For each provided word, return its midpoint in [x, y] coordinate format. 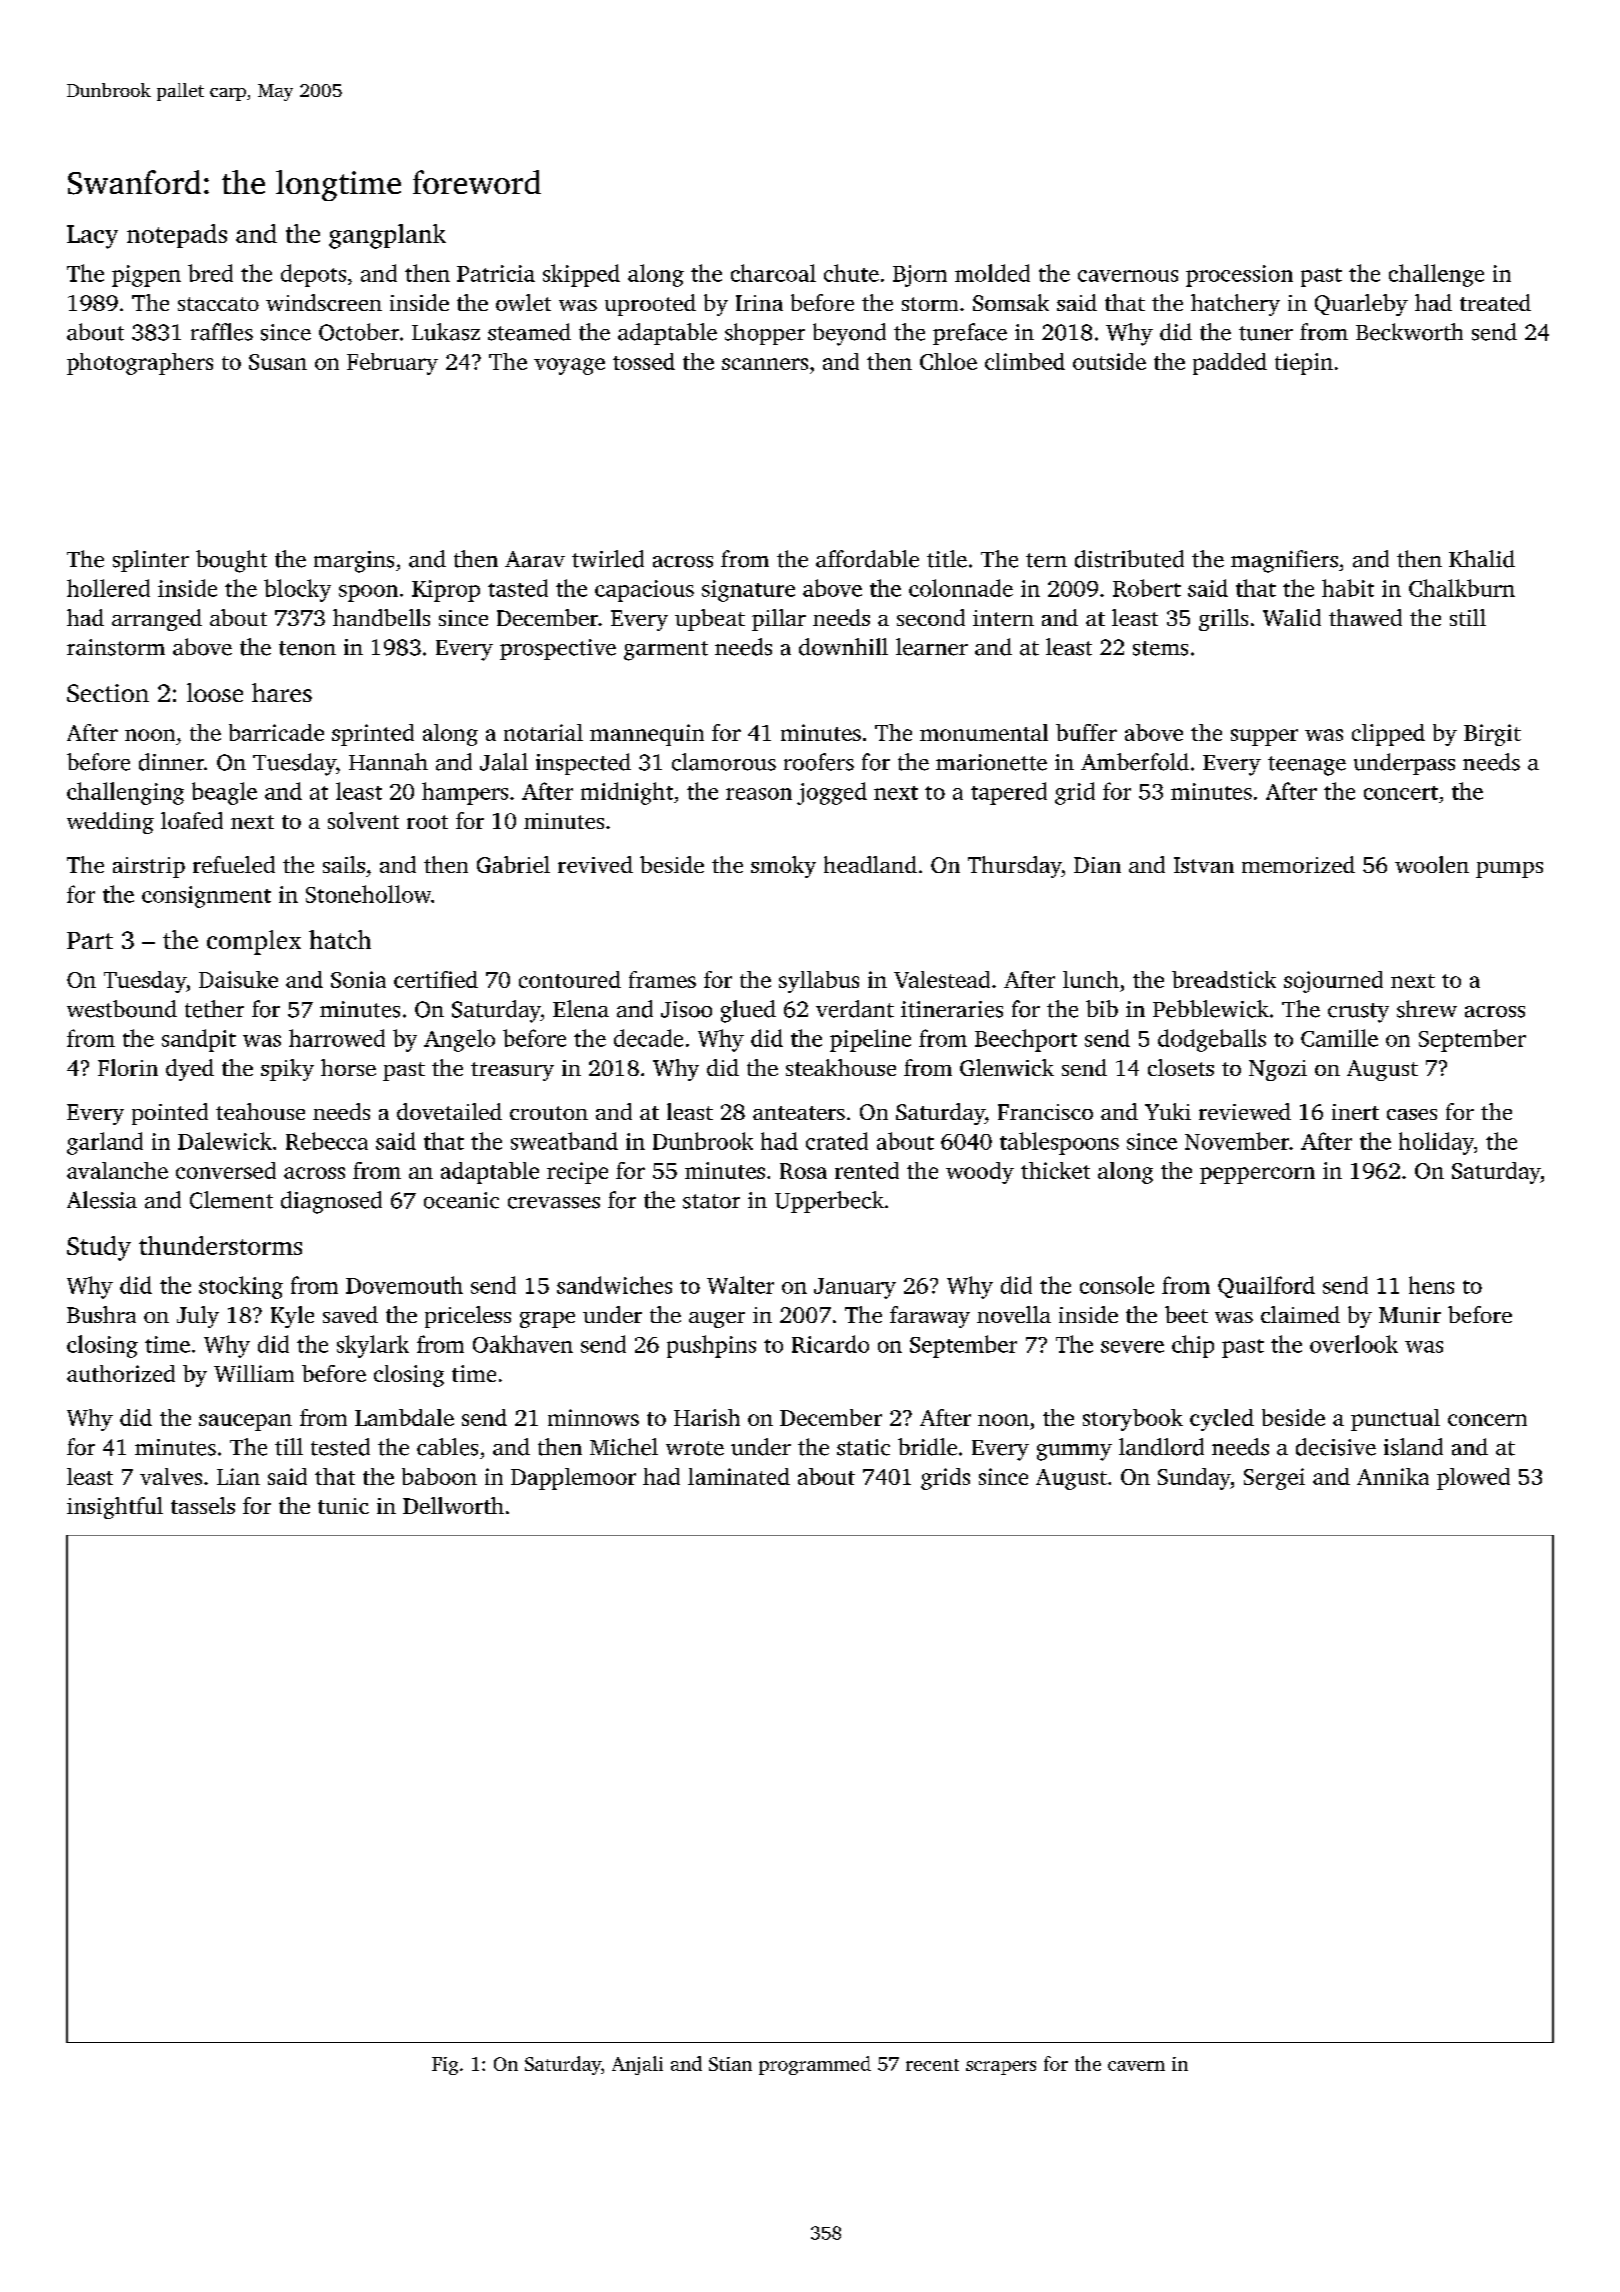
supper [1264, 737]
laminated [739, 1476]
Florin [128, 1067]
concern [1487, 1420]
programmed [815, 2065]
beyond [849, 334]
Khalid [1482, 559]
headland [870, 864]
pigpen [146, 276]
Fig [445, 2066]
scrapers [1001, 2068]
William [254, 1373]
